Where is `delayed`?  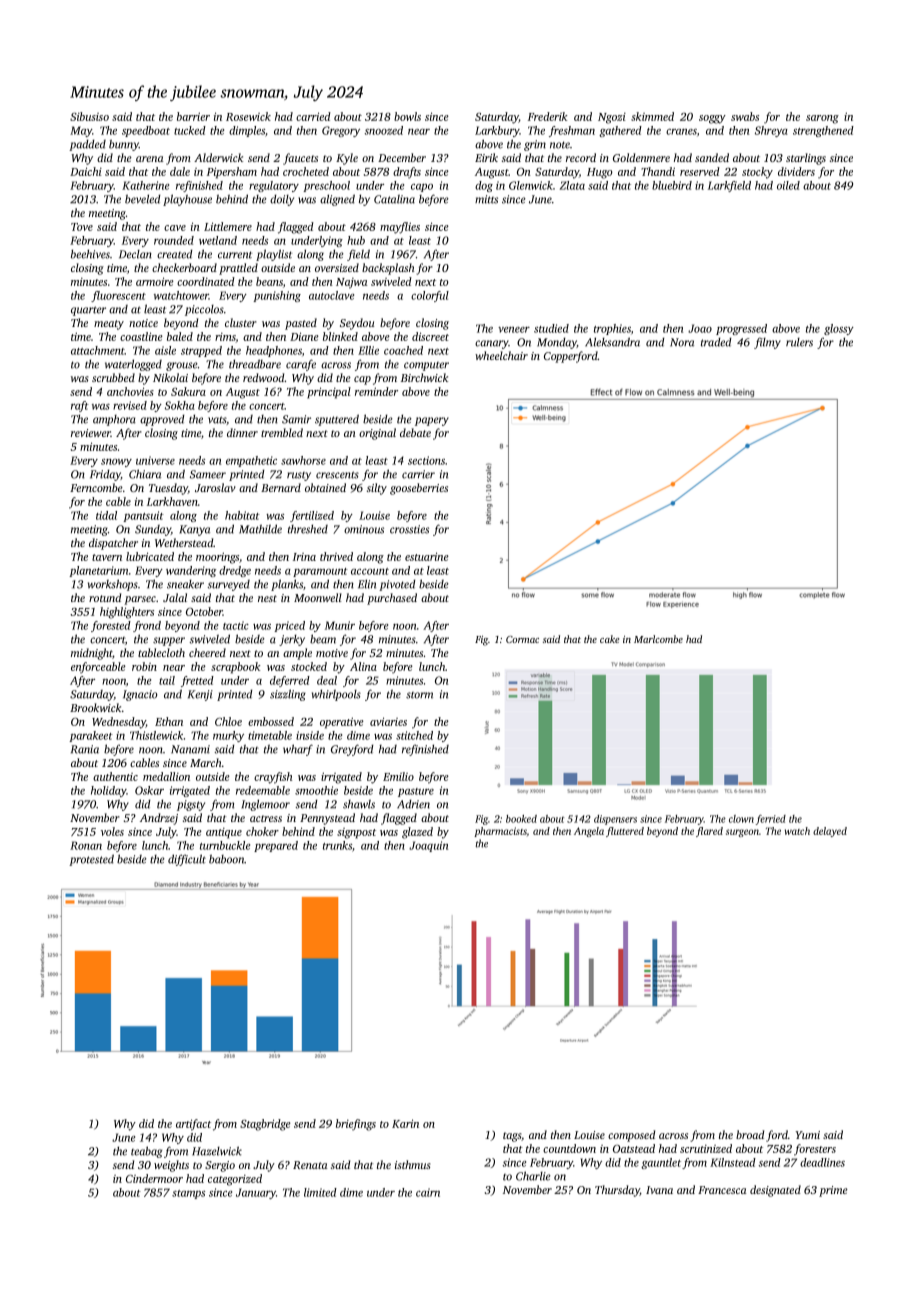 delayed is located at coordinates (830, 832).
